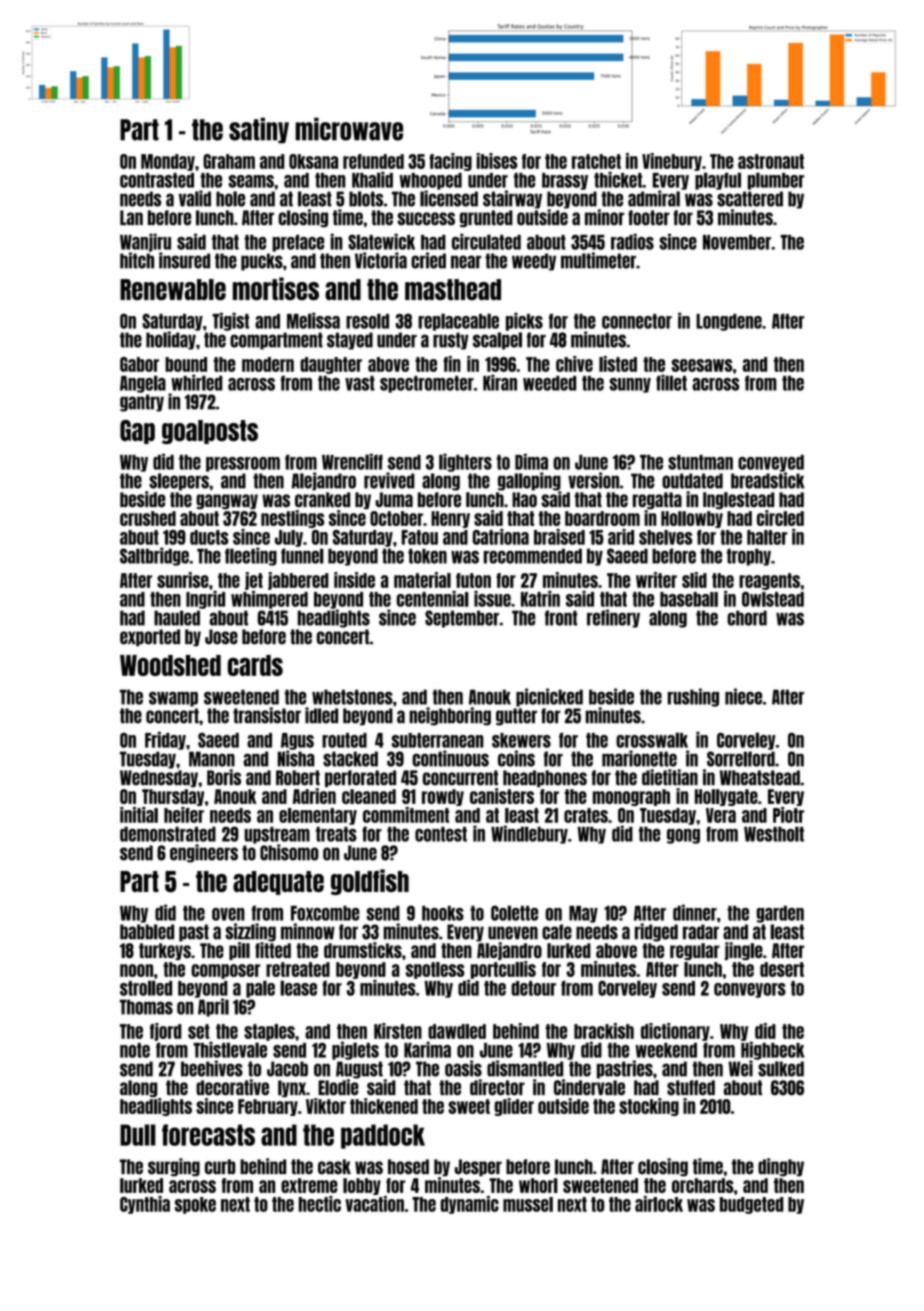  What do you see at coordinates (596, 161) in the page?
I see `ratchet` at bounding box center [596, 161].
